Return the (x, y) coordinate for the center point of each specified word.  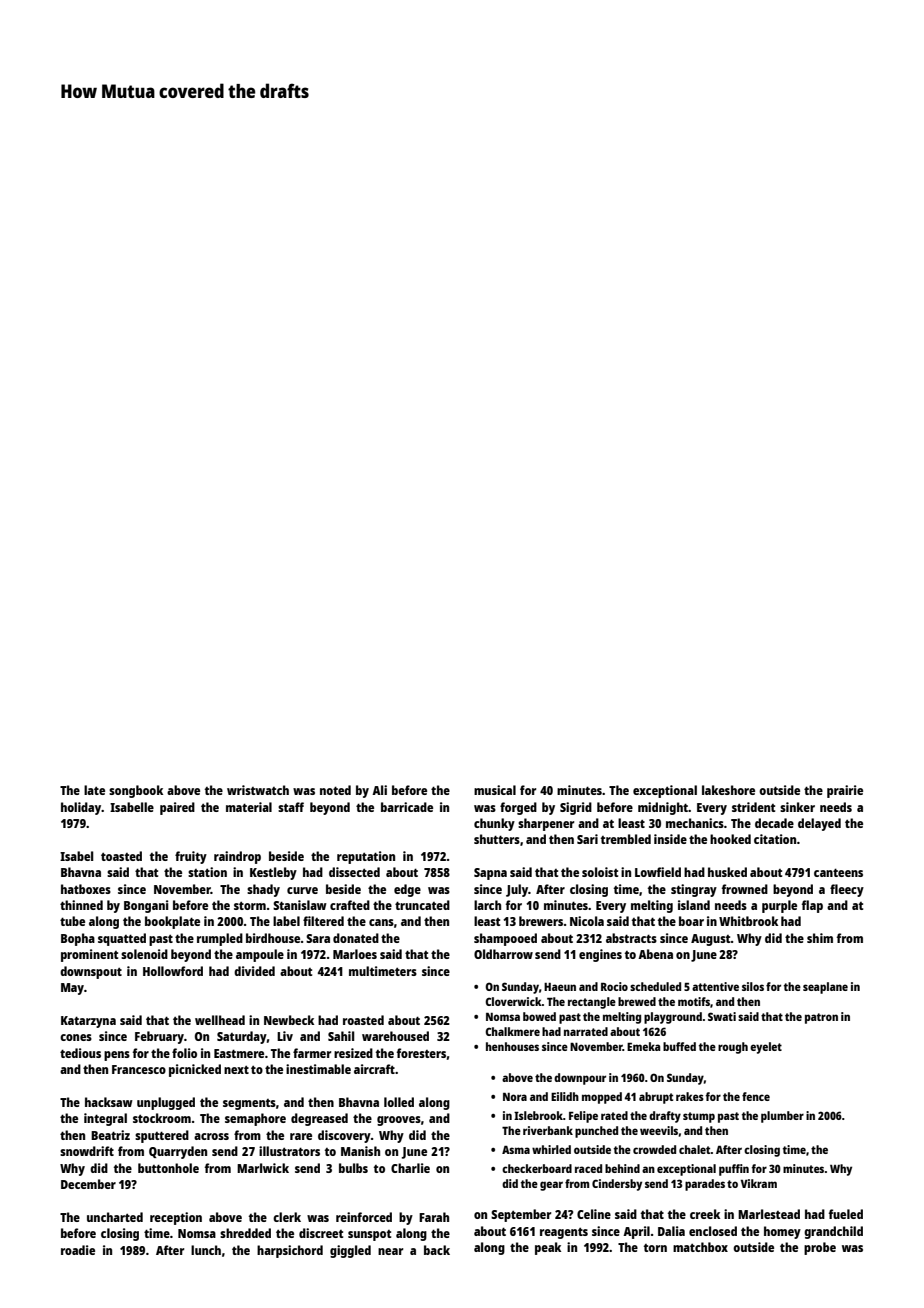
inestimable (318, 1069)
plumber (782, 1117)
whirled (551, 1149)
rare (301, 1136)
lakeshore (728, 790)
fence (756, 1096)
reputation (366, 857)
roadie (78, 1250)
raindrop (237, 857)
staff (291, 807)
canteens (838, 872)
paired (177, 808)
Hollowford (173, 971)
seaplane (825, 988)
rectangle (592, 1003)
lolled (399, 1102)
